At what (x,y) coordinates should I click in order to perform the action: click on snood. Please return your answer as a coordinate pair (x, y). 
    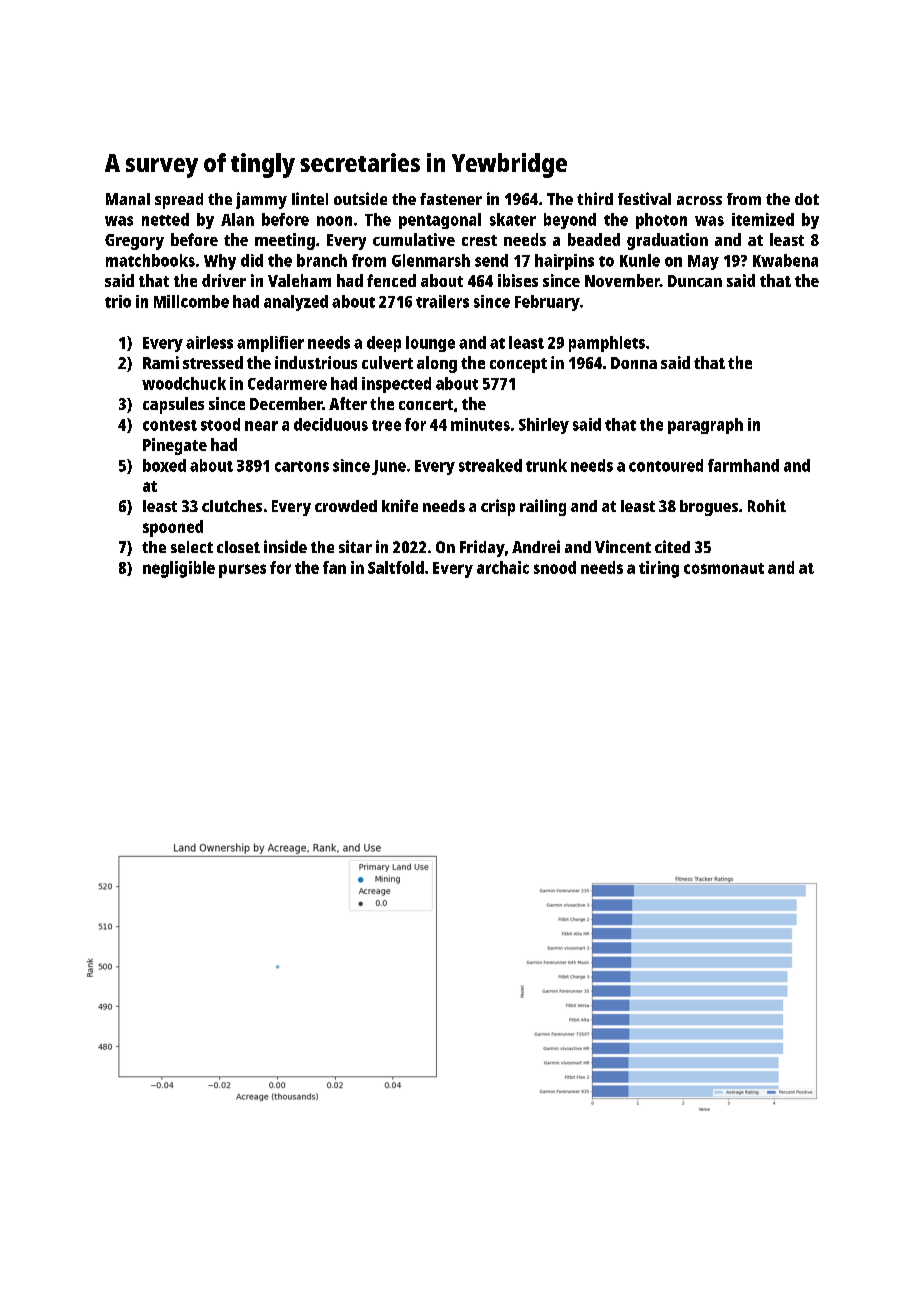
    Looking at the image, I should click on (555, 567).
